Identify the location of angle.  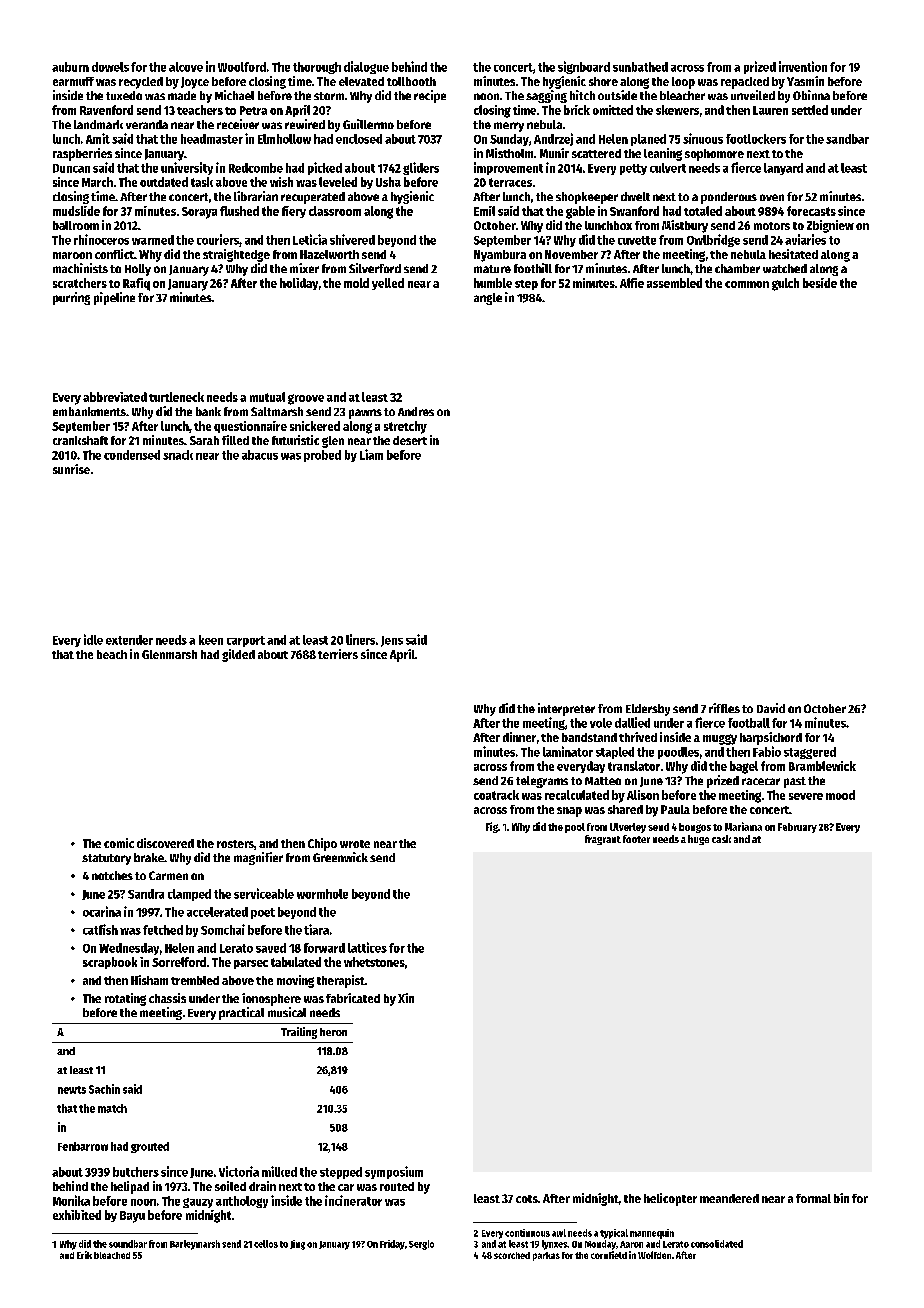
(488, 299).
